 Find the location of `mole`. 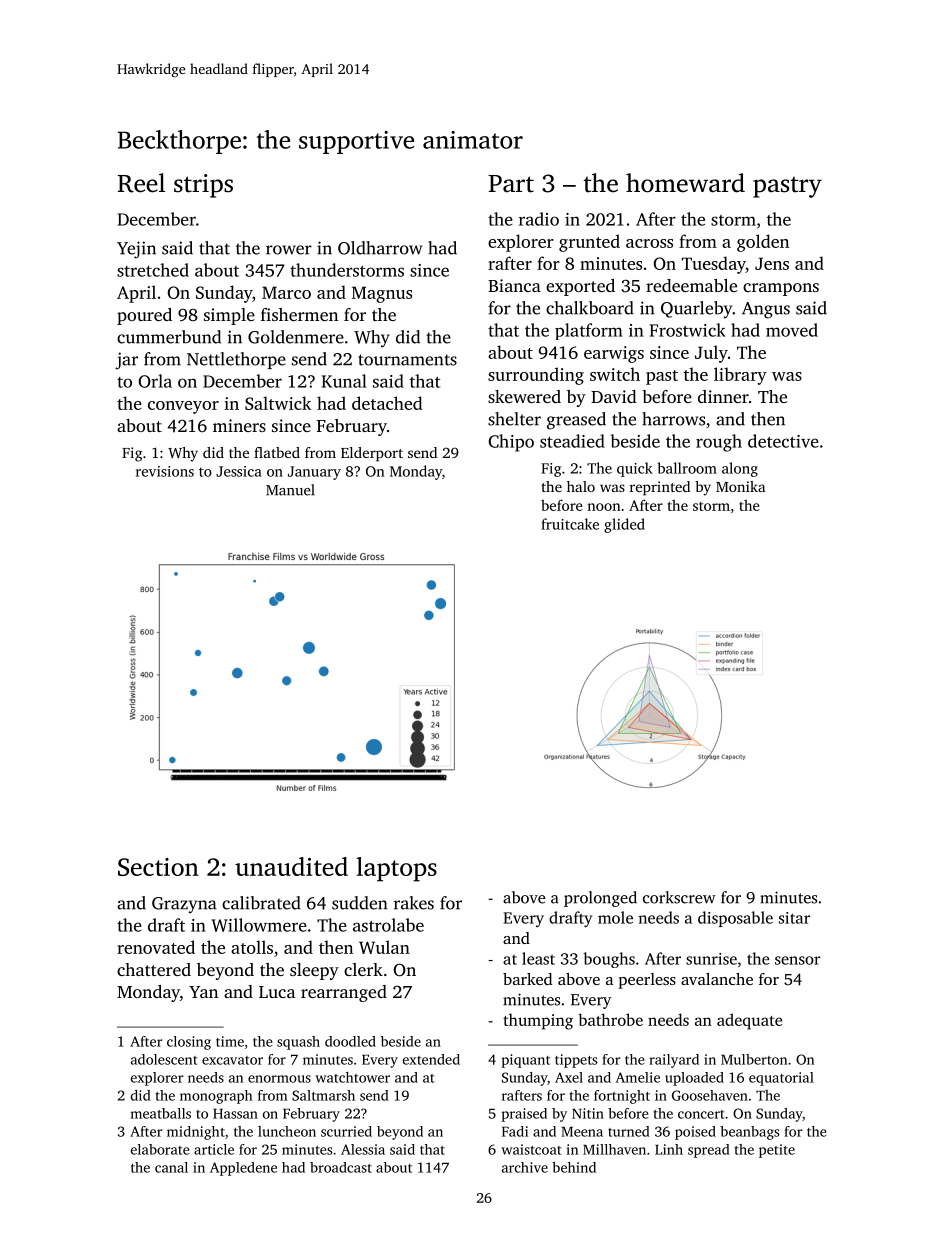

mole is located at coordinates (615, 917).
